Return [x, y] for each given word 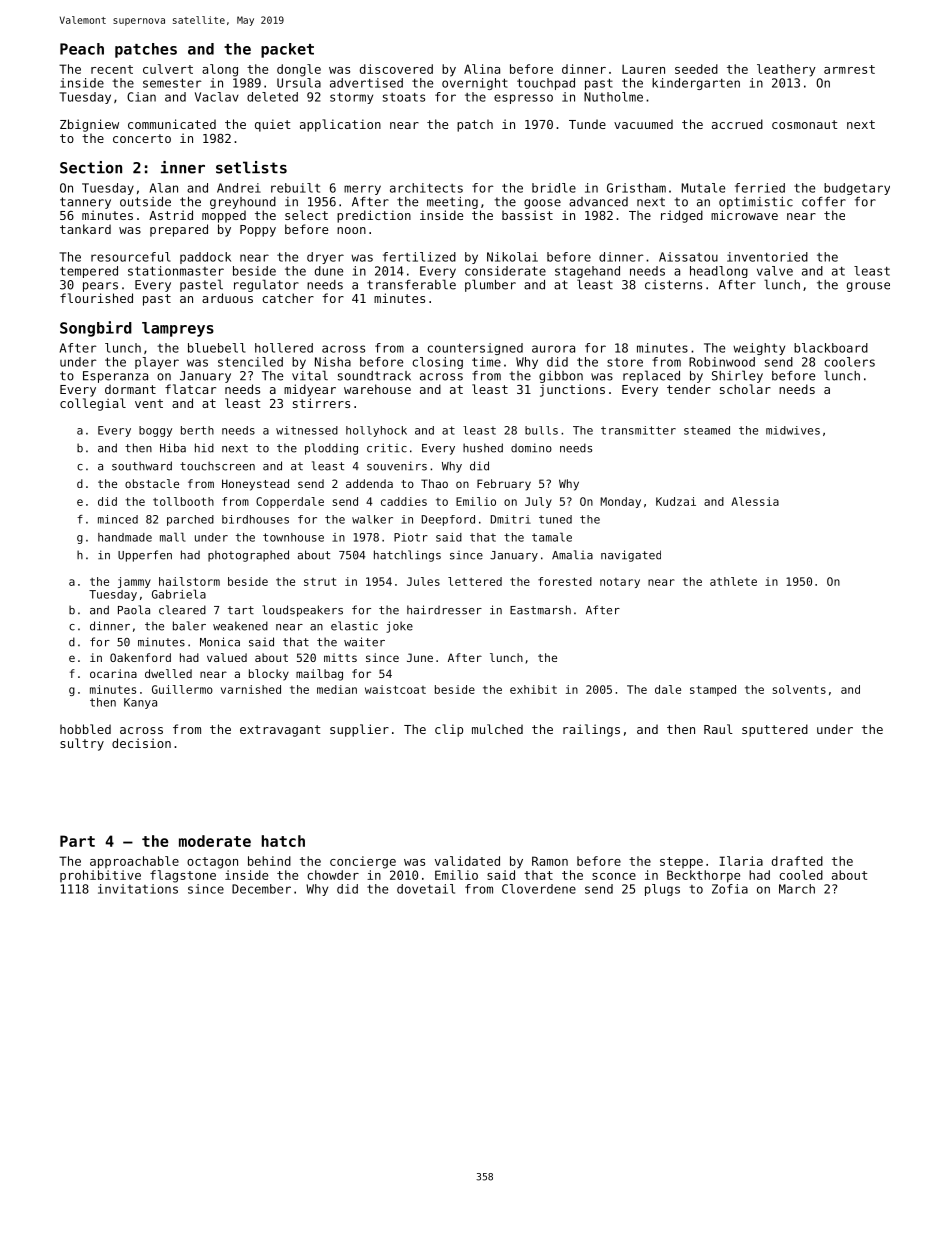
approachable [134, 862]
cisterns [673, 285]
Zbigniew [89, 125]
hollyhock [376, 431]
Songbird [96, 329]
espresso [523, 99]
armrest [849, 69]
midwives [793, 430]
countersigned [475, 349]
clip [449, 730]
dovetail [426, 889]
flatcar [190, 389]
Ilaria [741, 861]
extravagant [280, 731]
